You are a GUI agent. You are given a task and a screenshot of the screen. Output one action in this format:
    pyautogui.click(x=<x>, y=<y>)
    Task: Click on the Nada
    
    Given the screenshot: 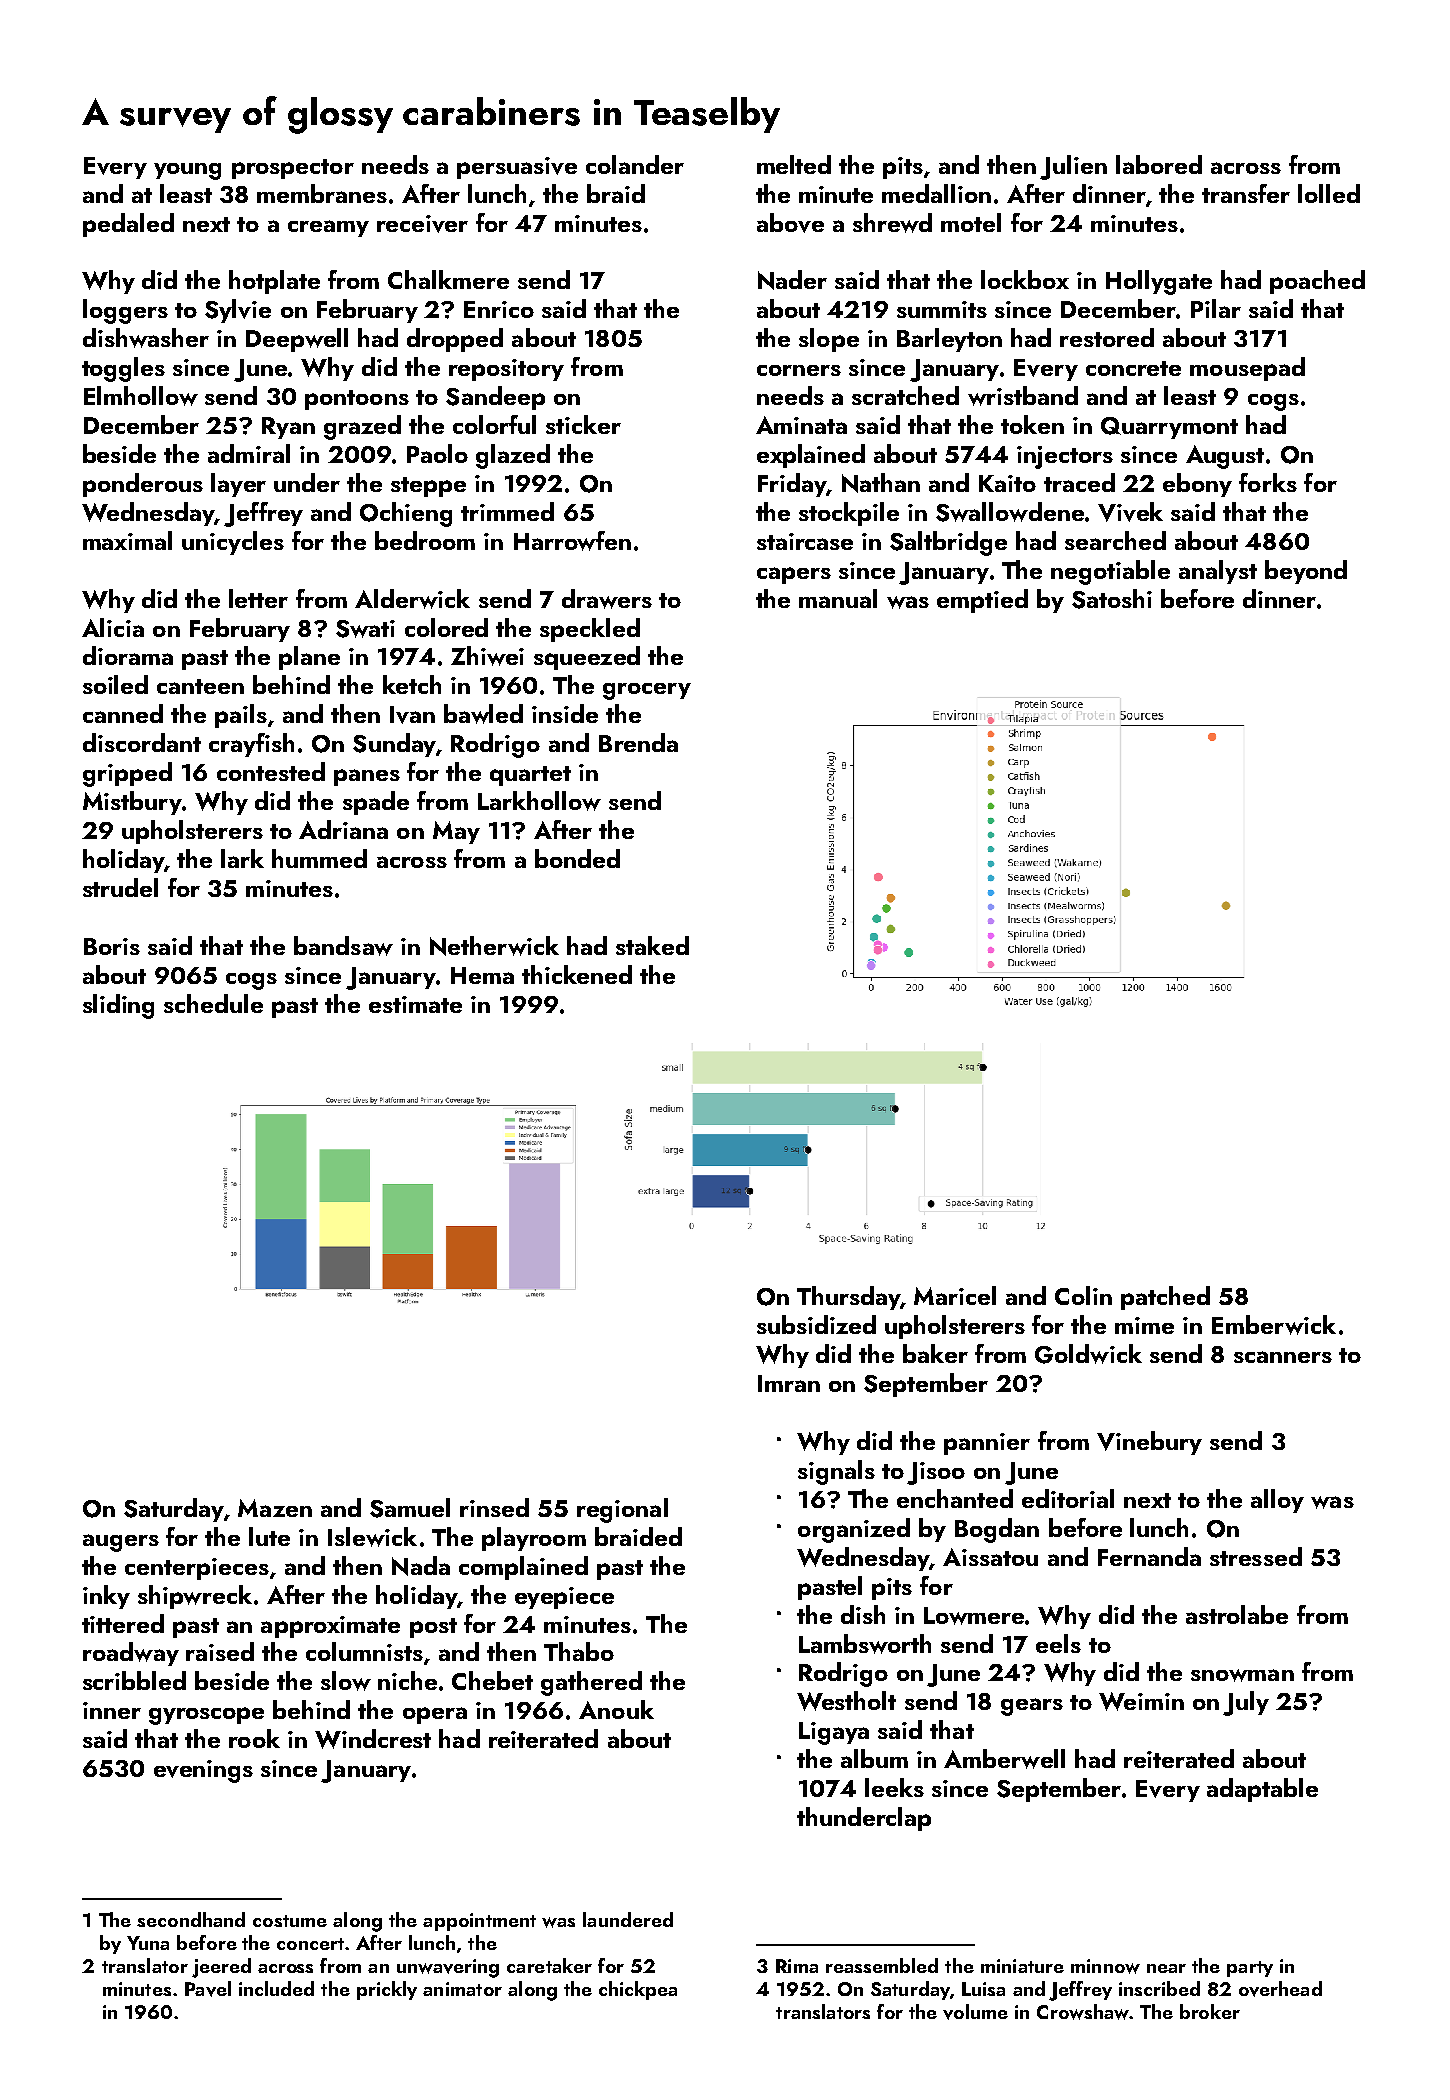 What is the action you would take?
    pyautogui.click(x=421, y=1566)
